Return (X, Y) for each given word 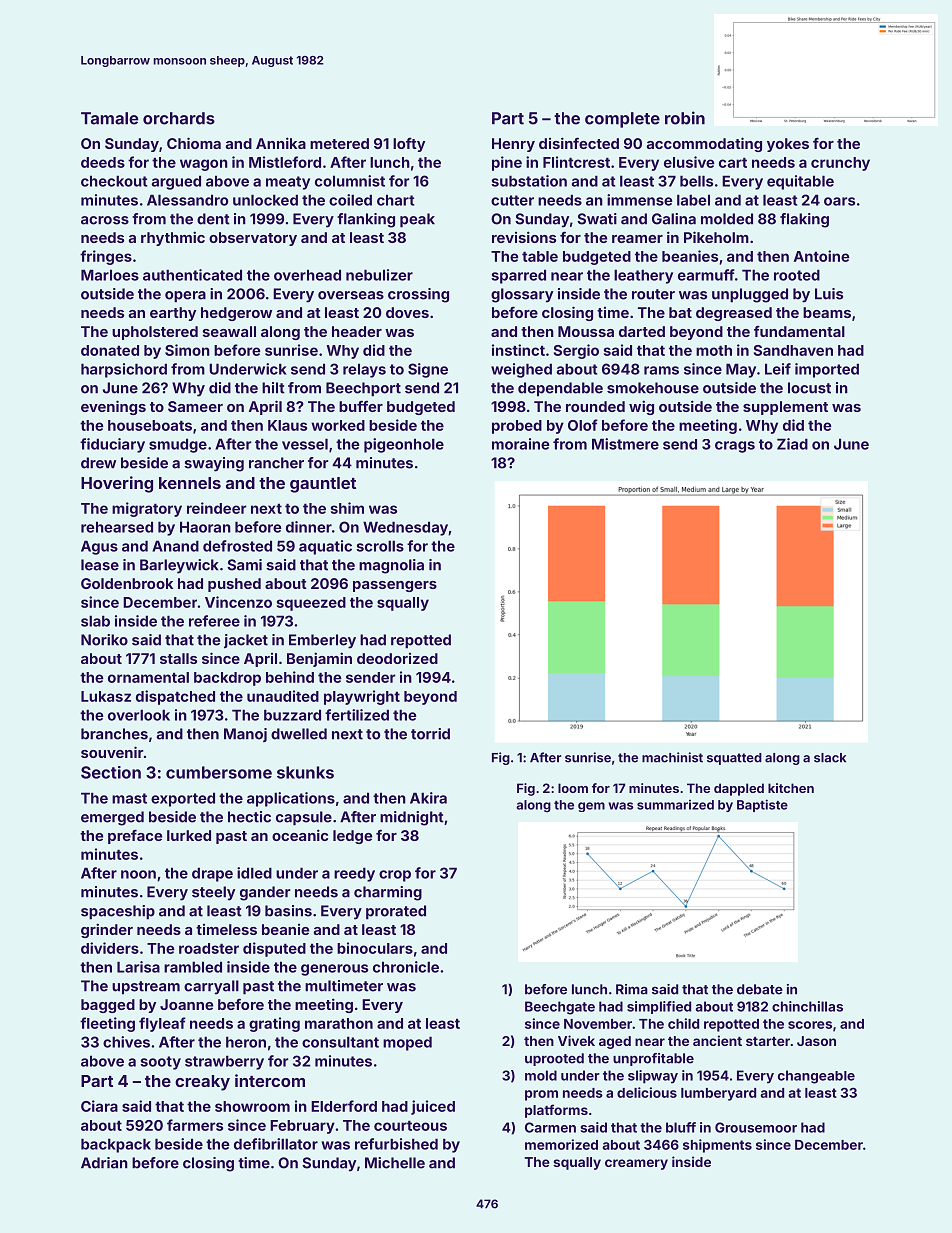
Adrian (104, 1163)
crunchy (840, 164)
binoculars (375, 948)
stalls (178, 658)
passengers (395, 586)
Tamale (109, 118)
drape (212, 874)
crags (735, 447)
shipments (717, 1146)
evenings (113, 407)
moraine (521, 444)
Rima (632, 989)
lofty (409, 145)
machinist (672, 757)
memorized (561, 1144)
